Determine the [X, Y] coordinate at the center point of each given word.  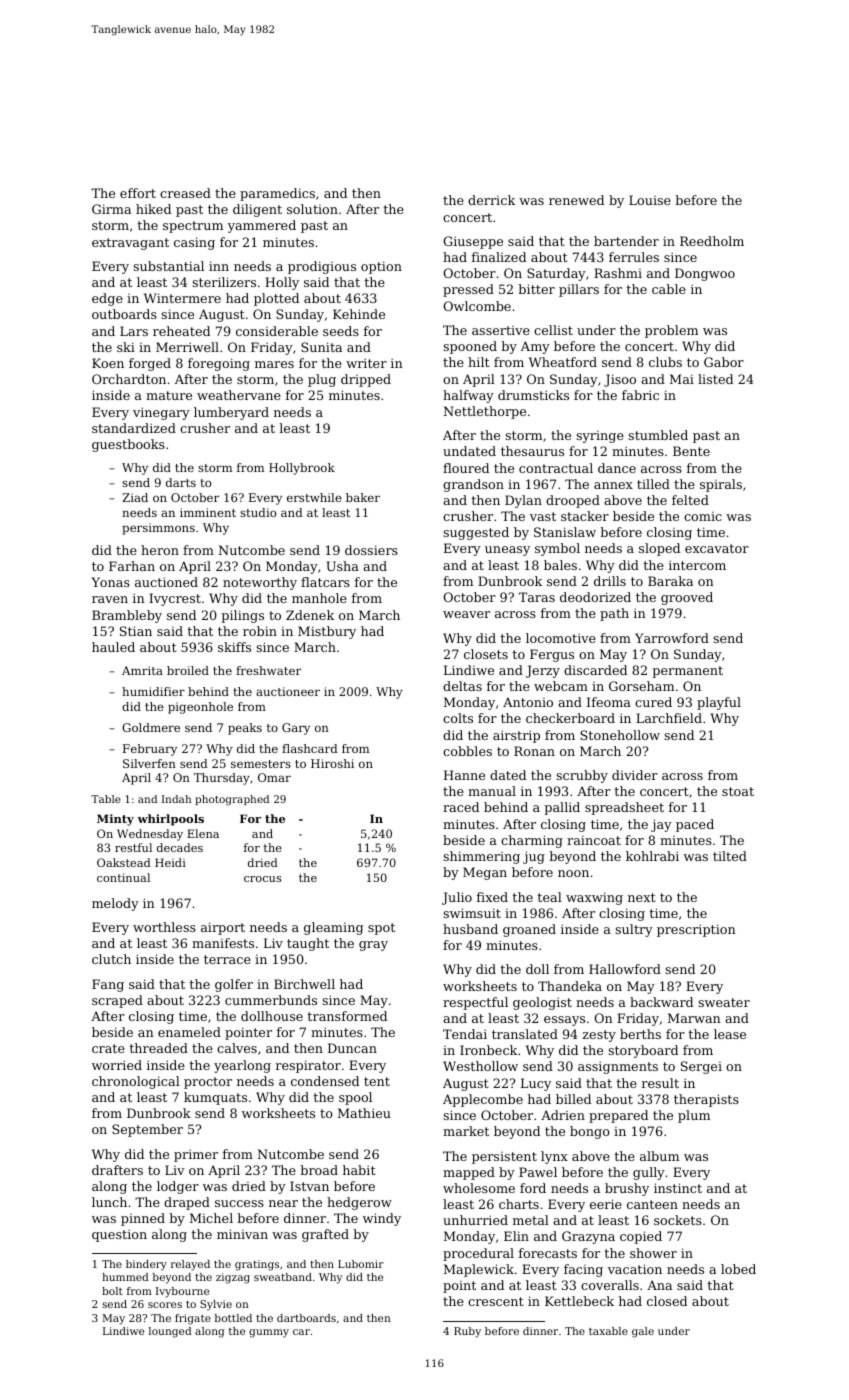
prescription [696, 930]
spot [381, 929]
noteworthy [260, 583]
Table [106, 799]
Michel [211, 1218]
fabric [640, 395]
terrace [227, 959]
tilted [730, 856]
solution [312, 209]
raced [461, 807]
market [466, 1131]
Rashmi [618, 273]
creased [185, 193]
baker [363, 497]
